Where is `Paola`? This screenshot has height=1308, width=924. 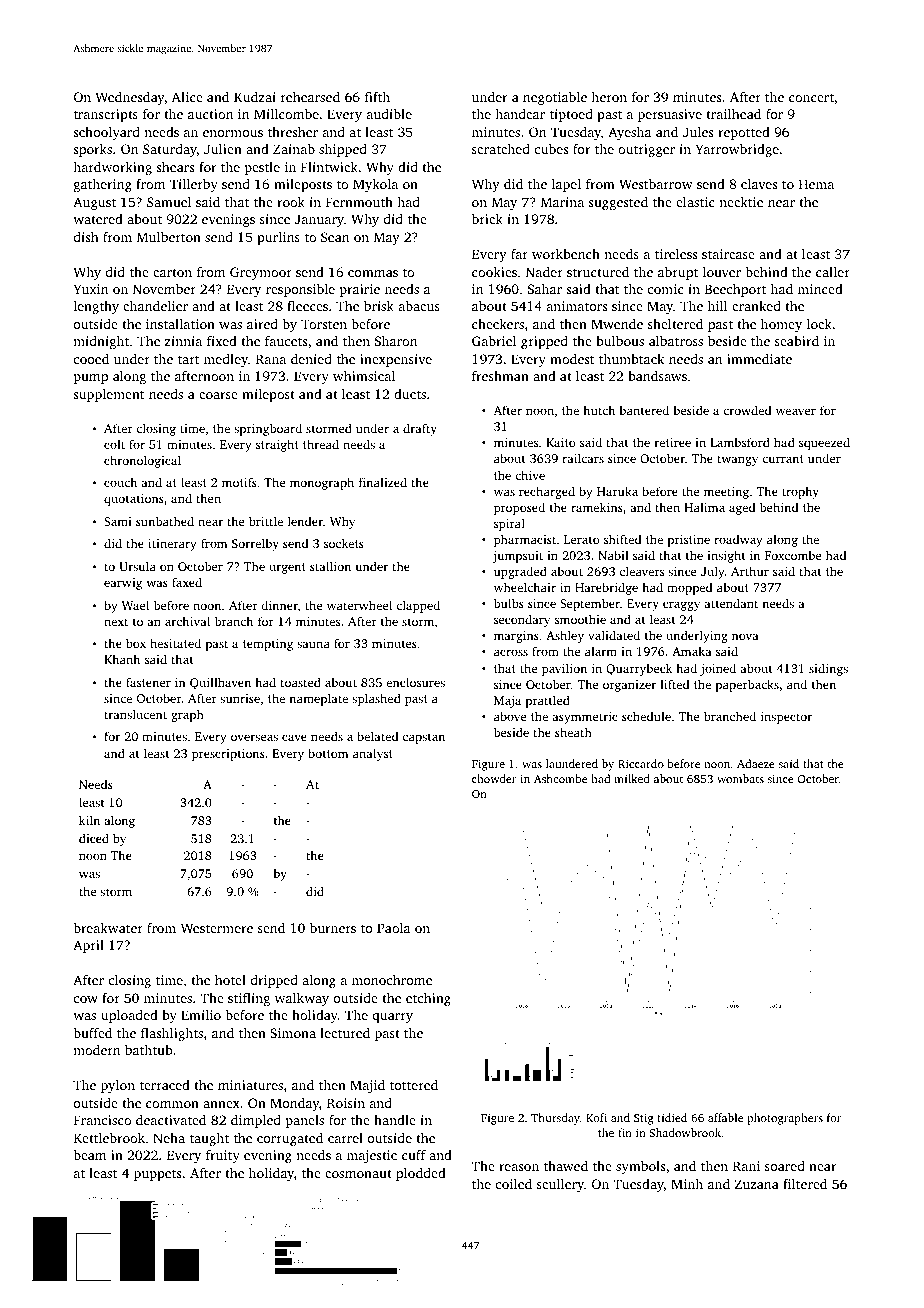 Paola is located at coordinates (393, 928).
